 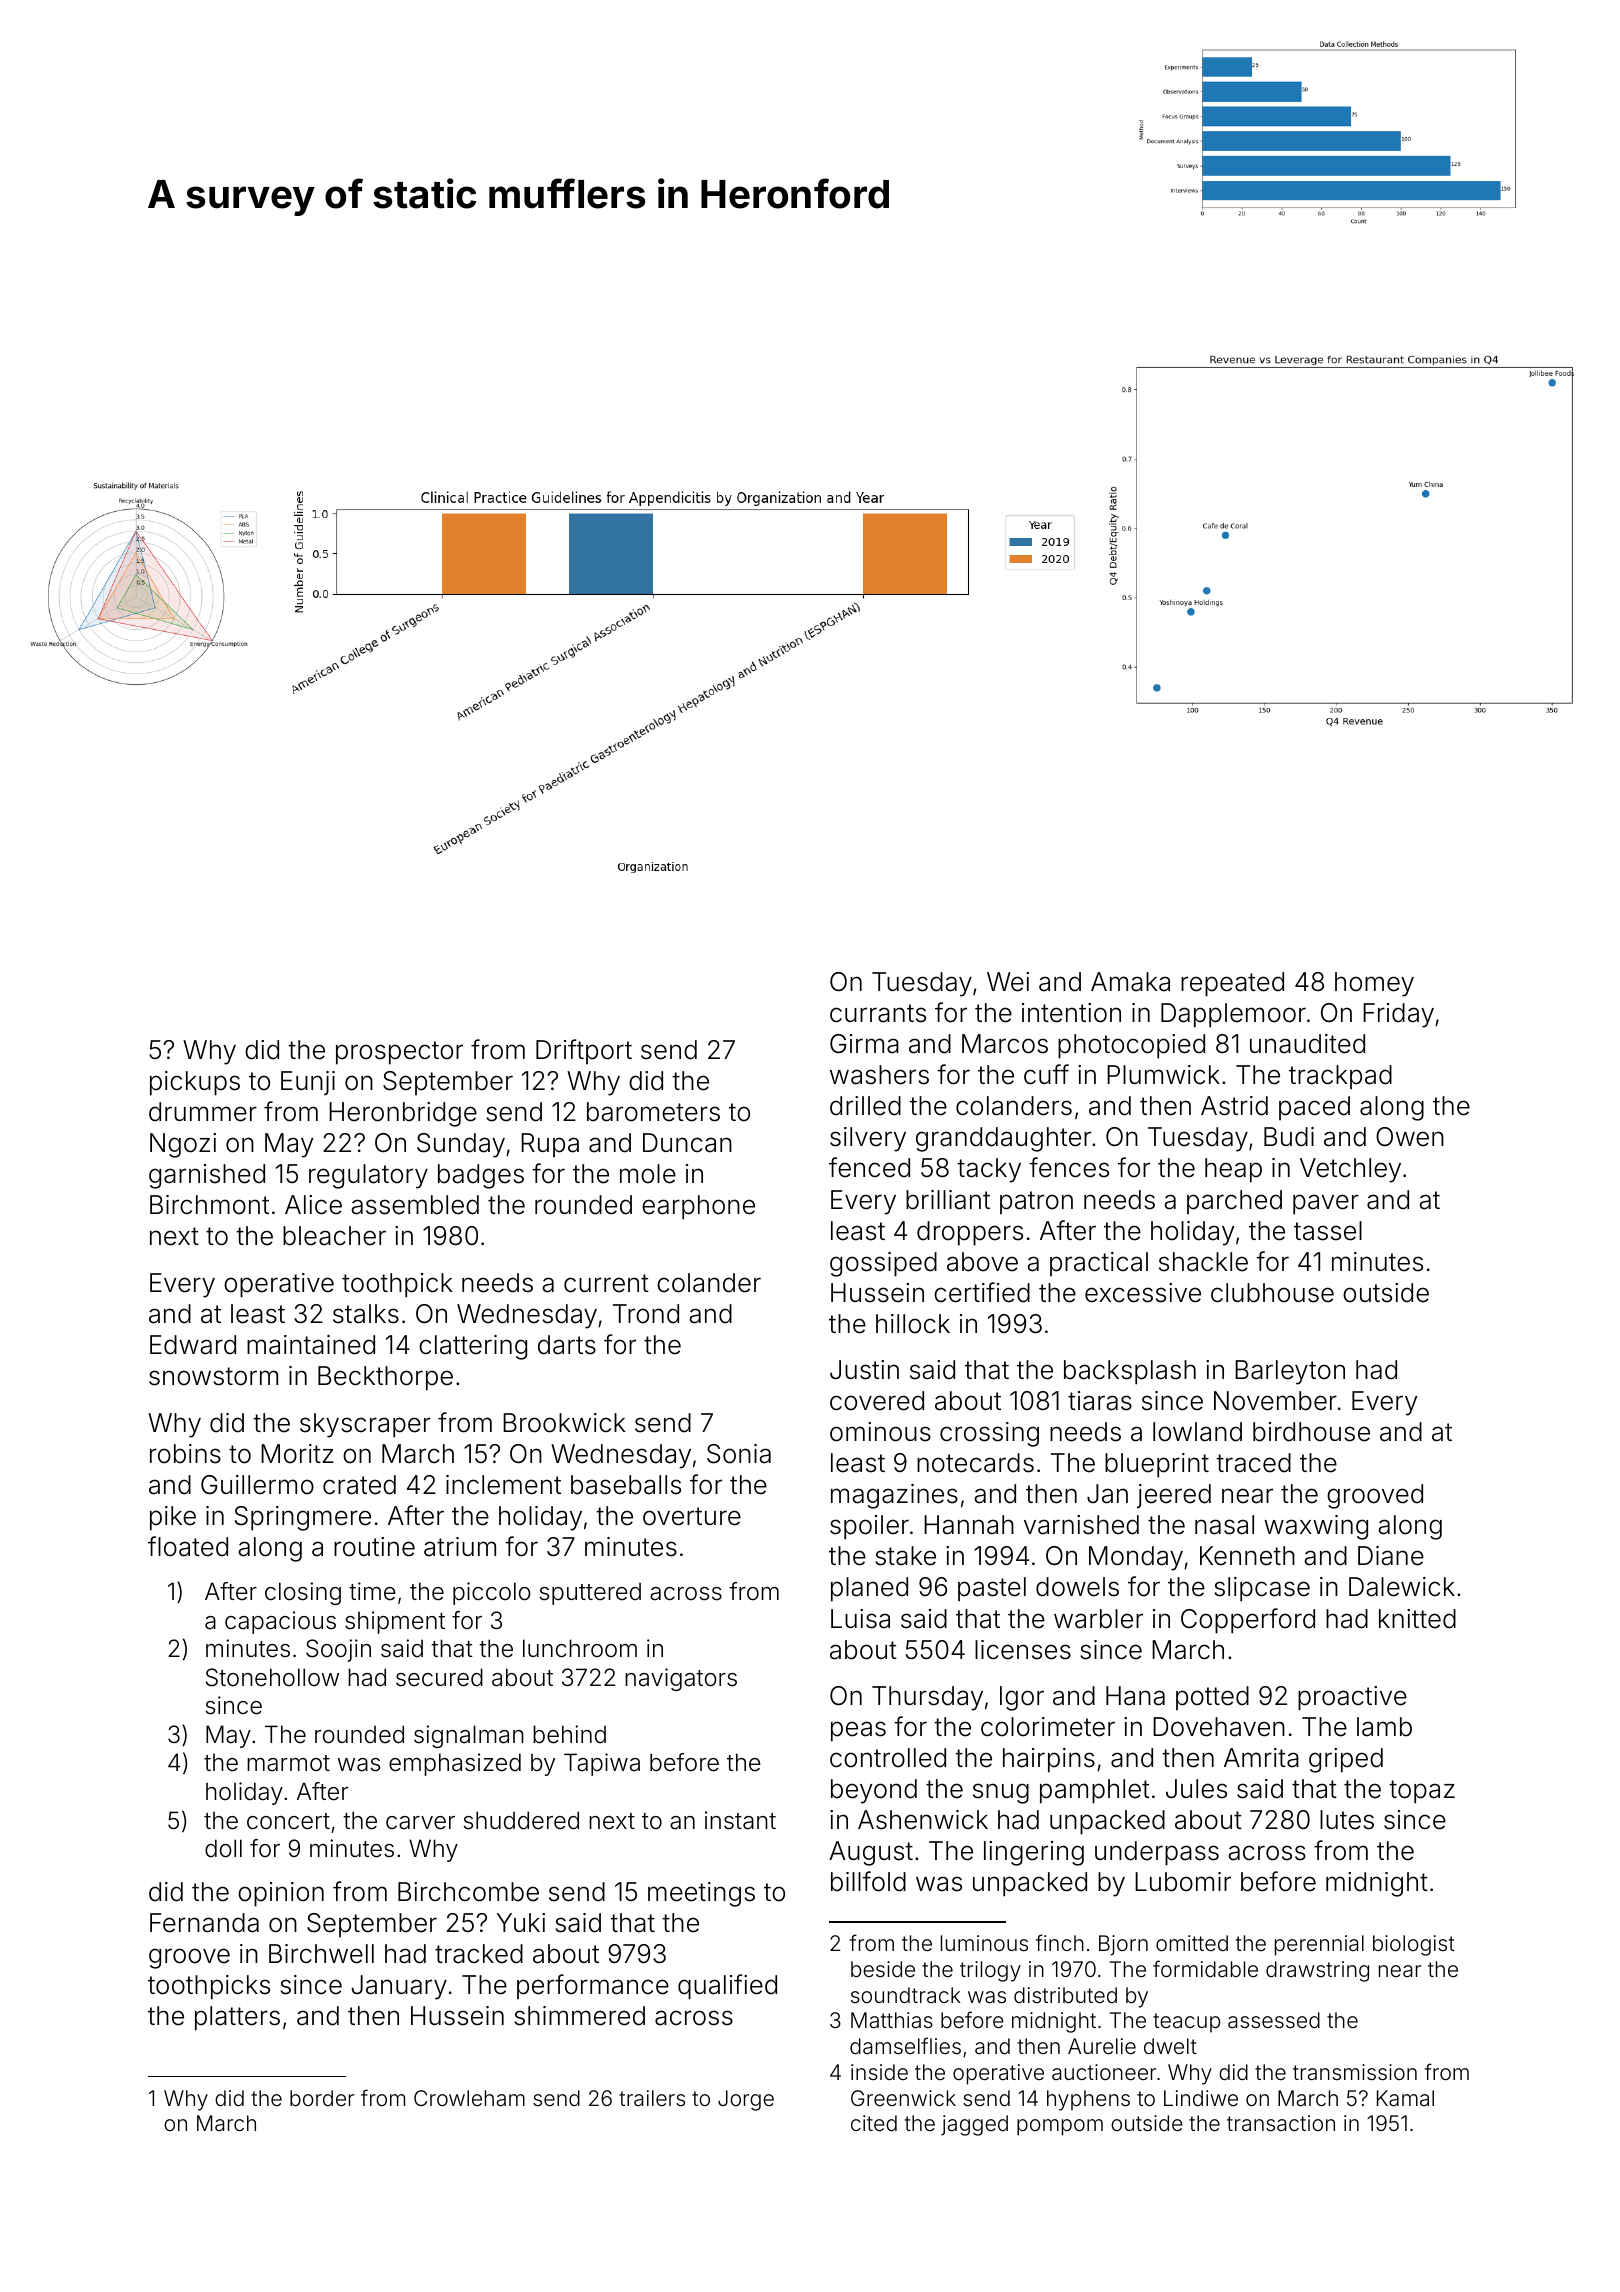 I want to click on Wei, so click(x=1008, y=982).
